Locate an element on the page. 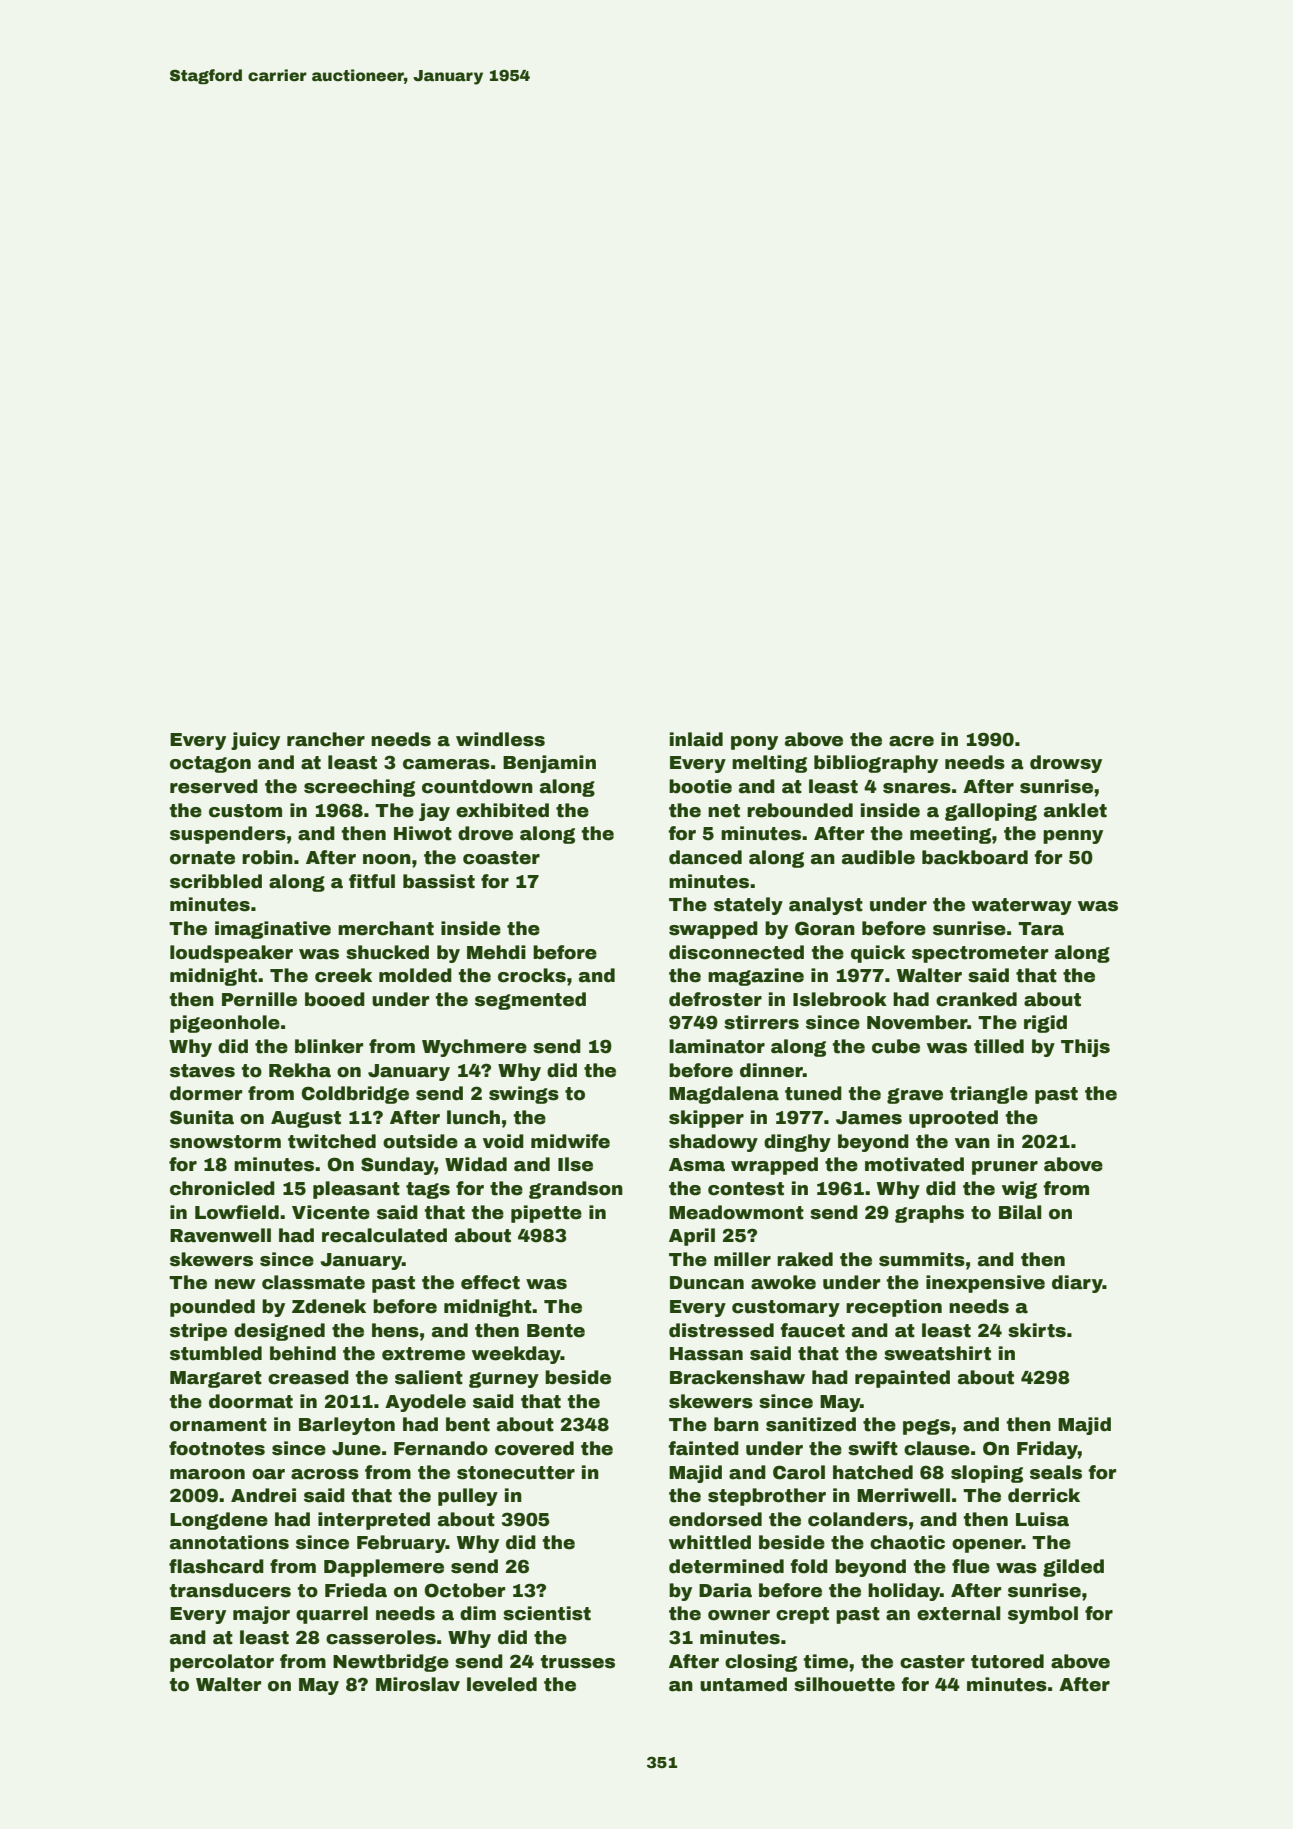 This image has width=1293, height=1829. loudspeaker is located at coordinates (231, 954).
